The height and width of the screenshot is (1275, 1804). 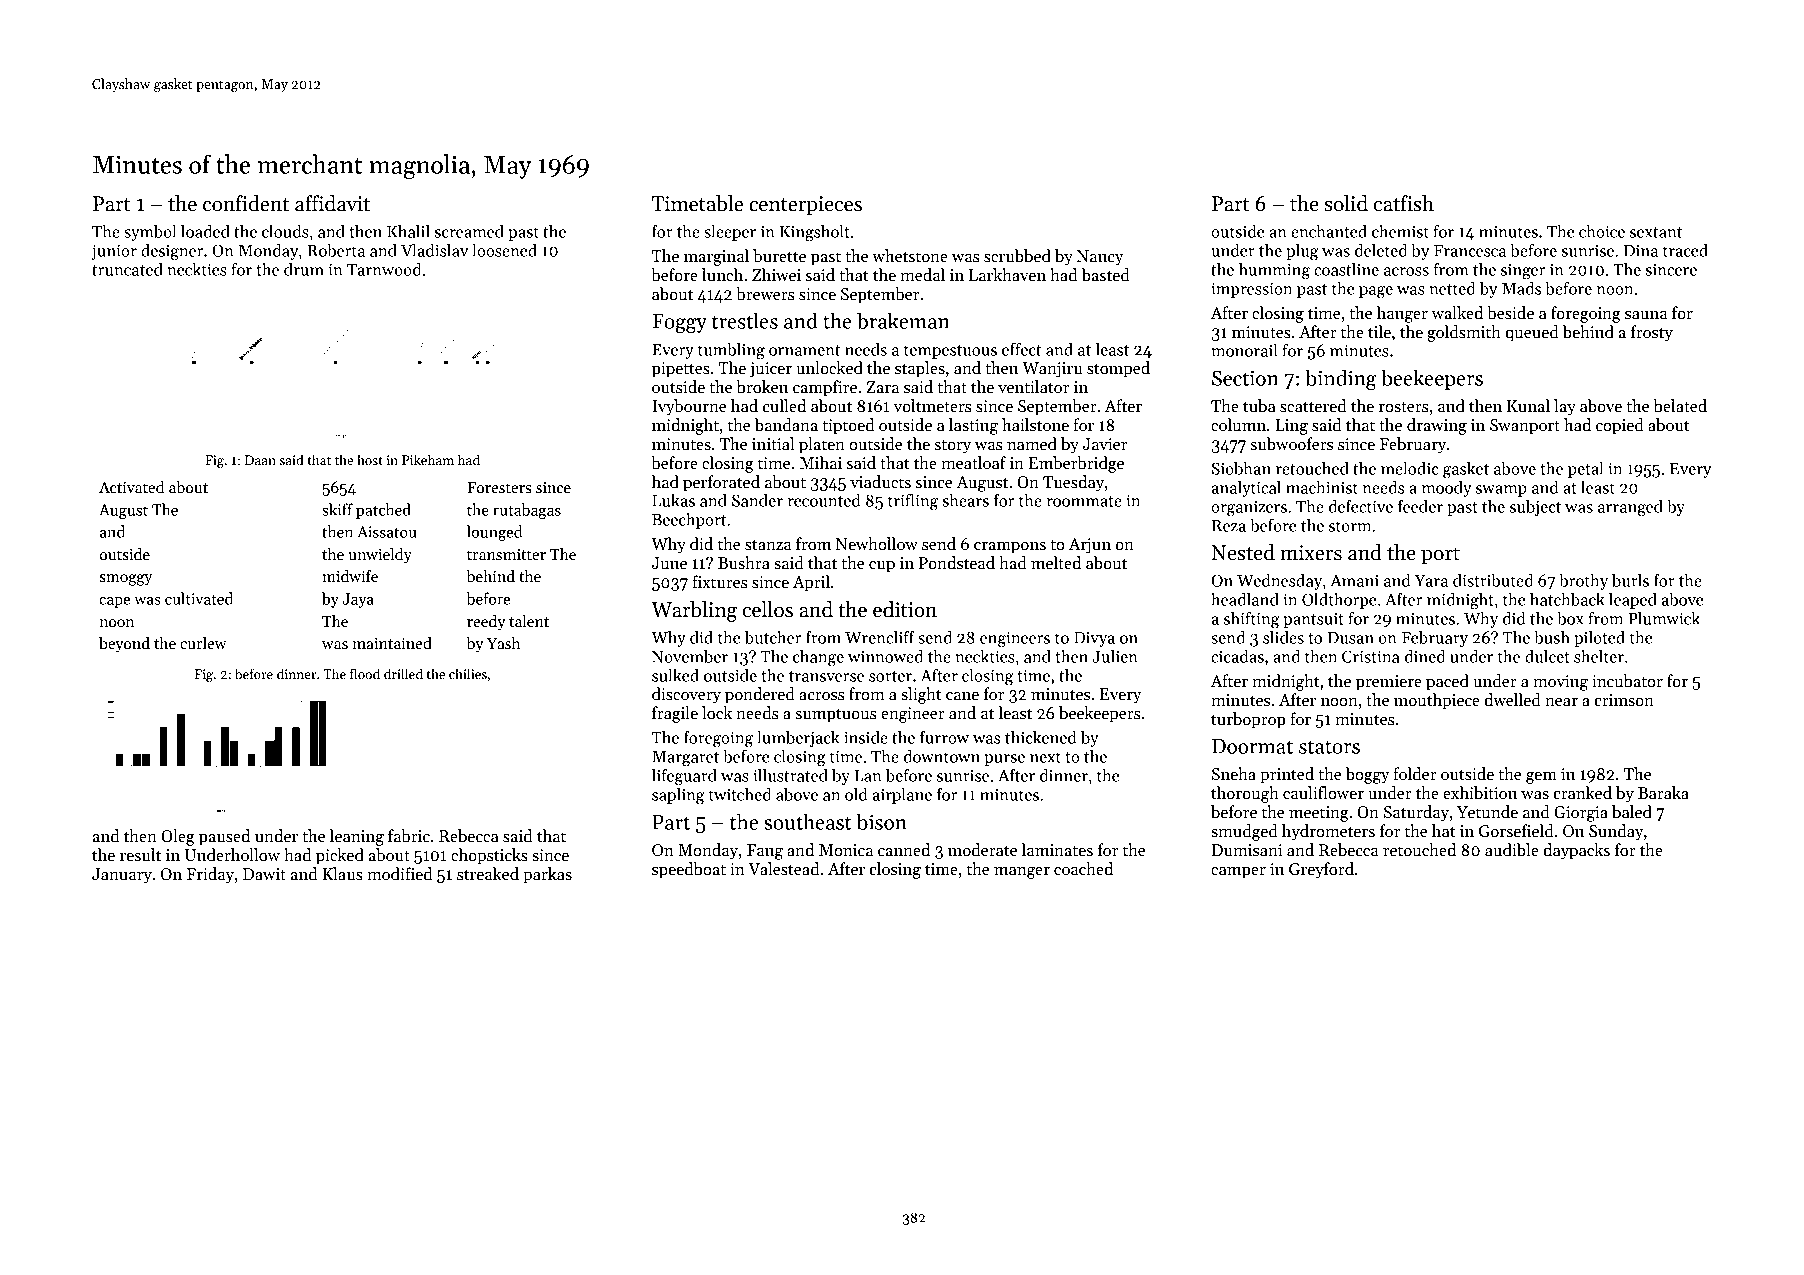 What do you see at coordinates (469, 231) in the screenshot?
I see `screamed` at bounding box center [469, 231].
